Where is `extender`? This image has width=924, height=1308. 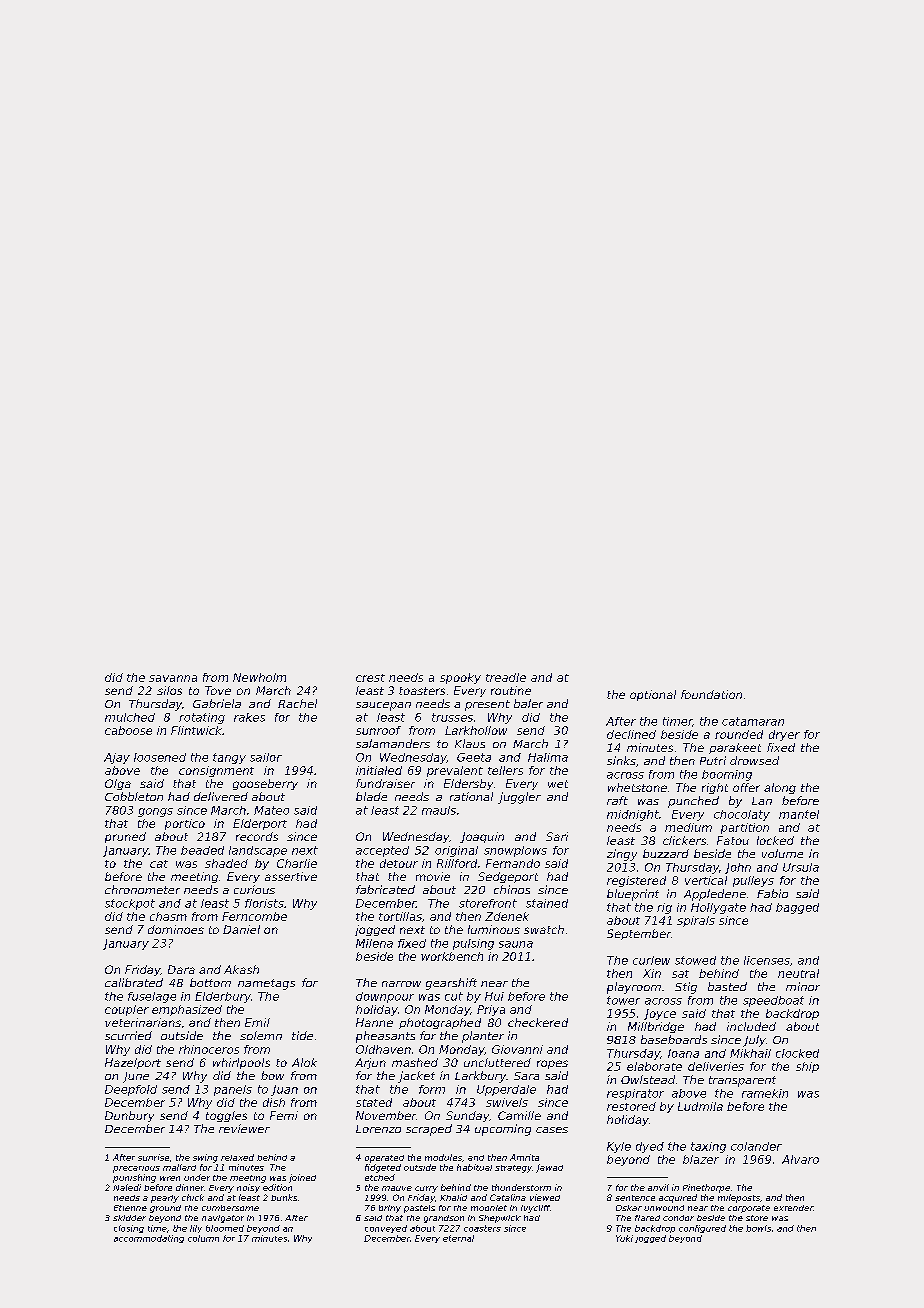
extender is located at coordinates (793, 1208).
